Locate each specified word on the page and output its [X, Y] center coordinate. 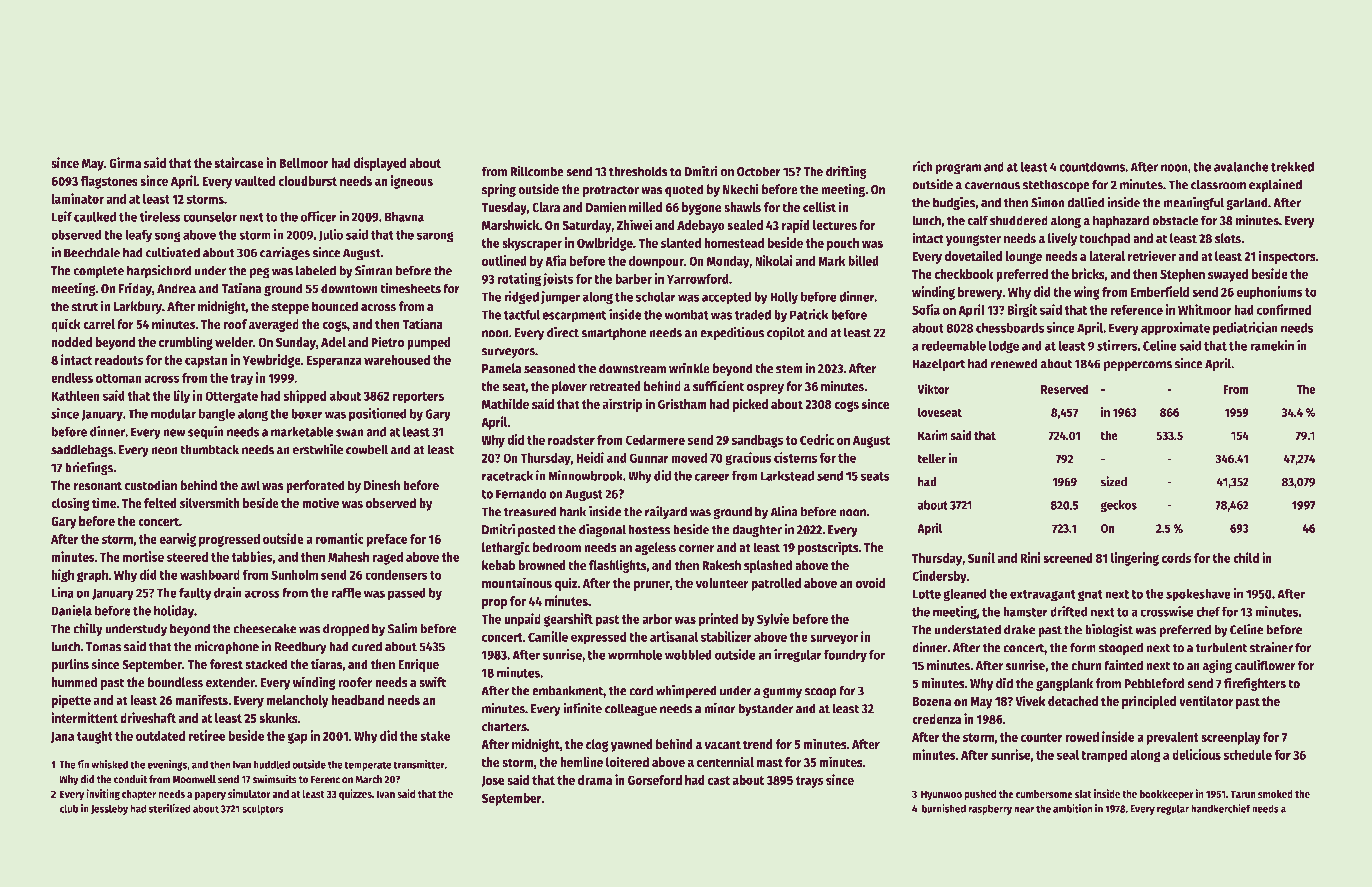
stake [435, 736]
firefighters [1255, 684]
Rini [1030, 557]
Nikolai [774, 260]
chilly [88, 630]
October [759, 171]
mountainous [517, 583]
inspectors [1287, 257]
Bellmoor [304, 163]
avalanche [1241, 166]
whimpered [686, 691]
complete [98, 271]
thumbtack [209, 449]
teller [931, 459]
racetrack [507, 476]
